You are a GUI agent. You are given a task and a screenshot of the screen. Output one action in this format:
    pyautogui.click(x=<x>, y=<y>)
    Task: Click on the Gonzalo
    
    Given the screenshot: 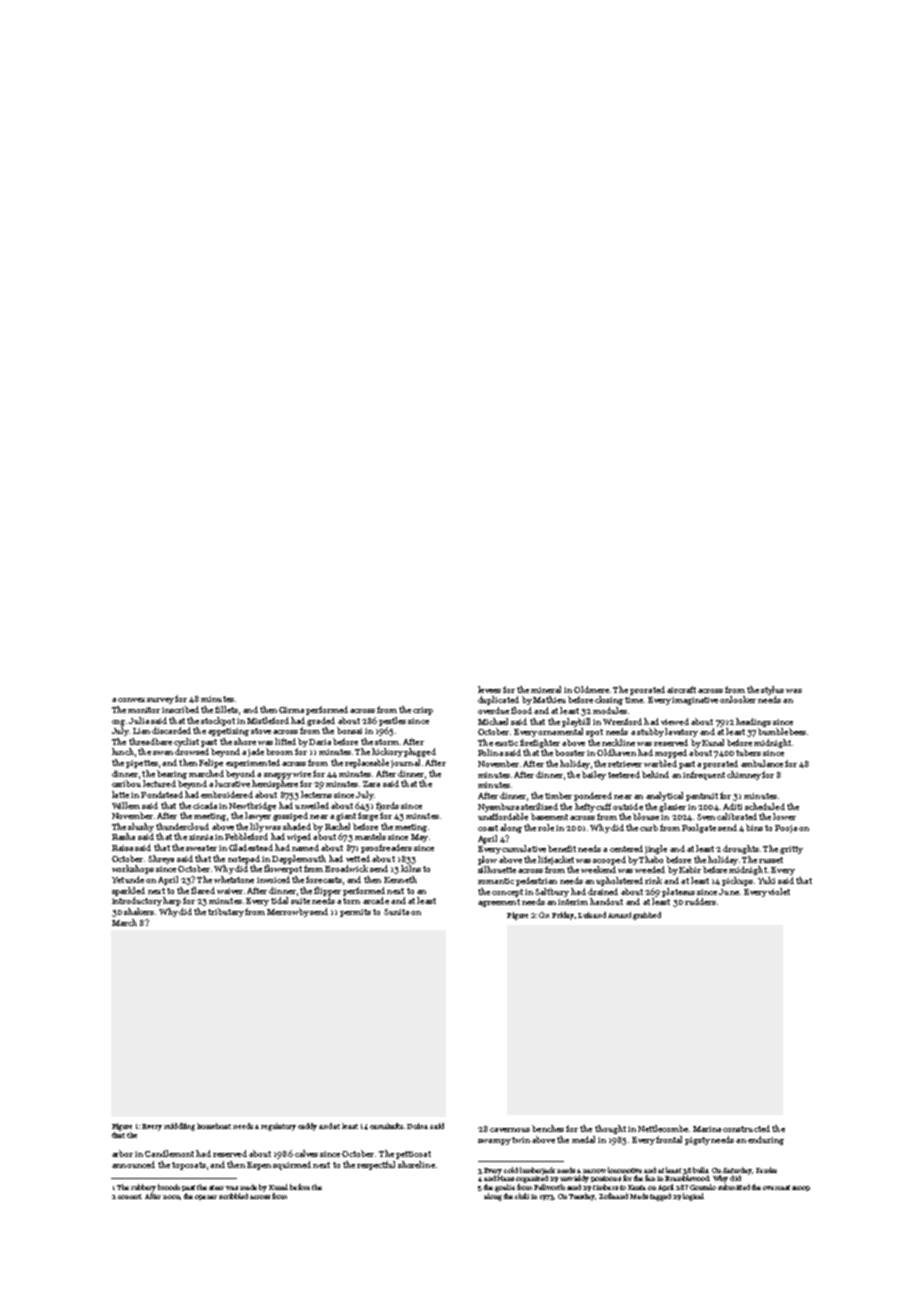 What is the action you would take?
    pyautogui.click(x=703, y=1187)
